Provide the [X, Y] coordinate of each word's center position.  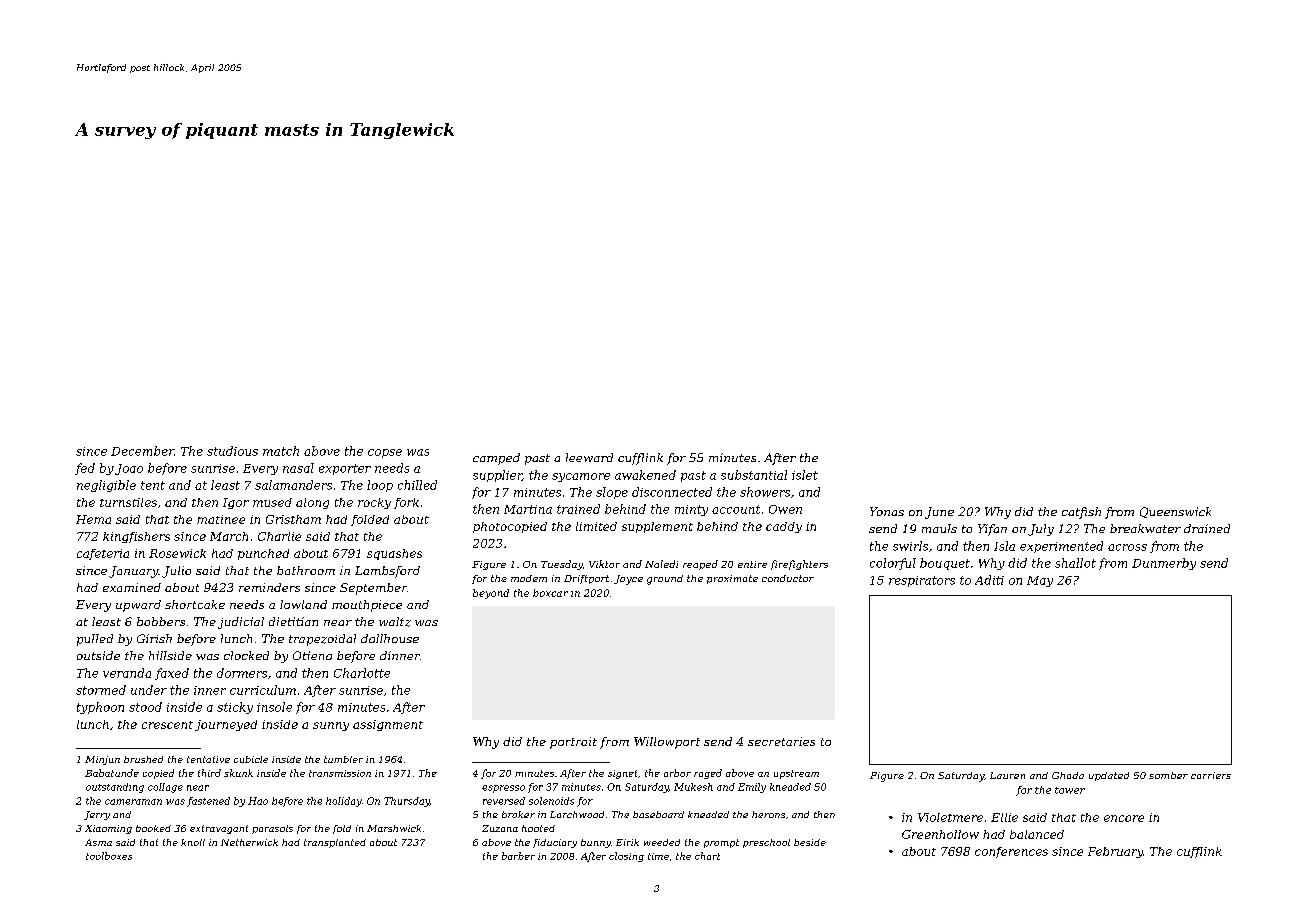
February [1115, 852]
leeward [589, 457]
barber [518, 856]
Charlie [279, 536]
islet [805, 475]
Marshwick [394, 828]
